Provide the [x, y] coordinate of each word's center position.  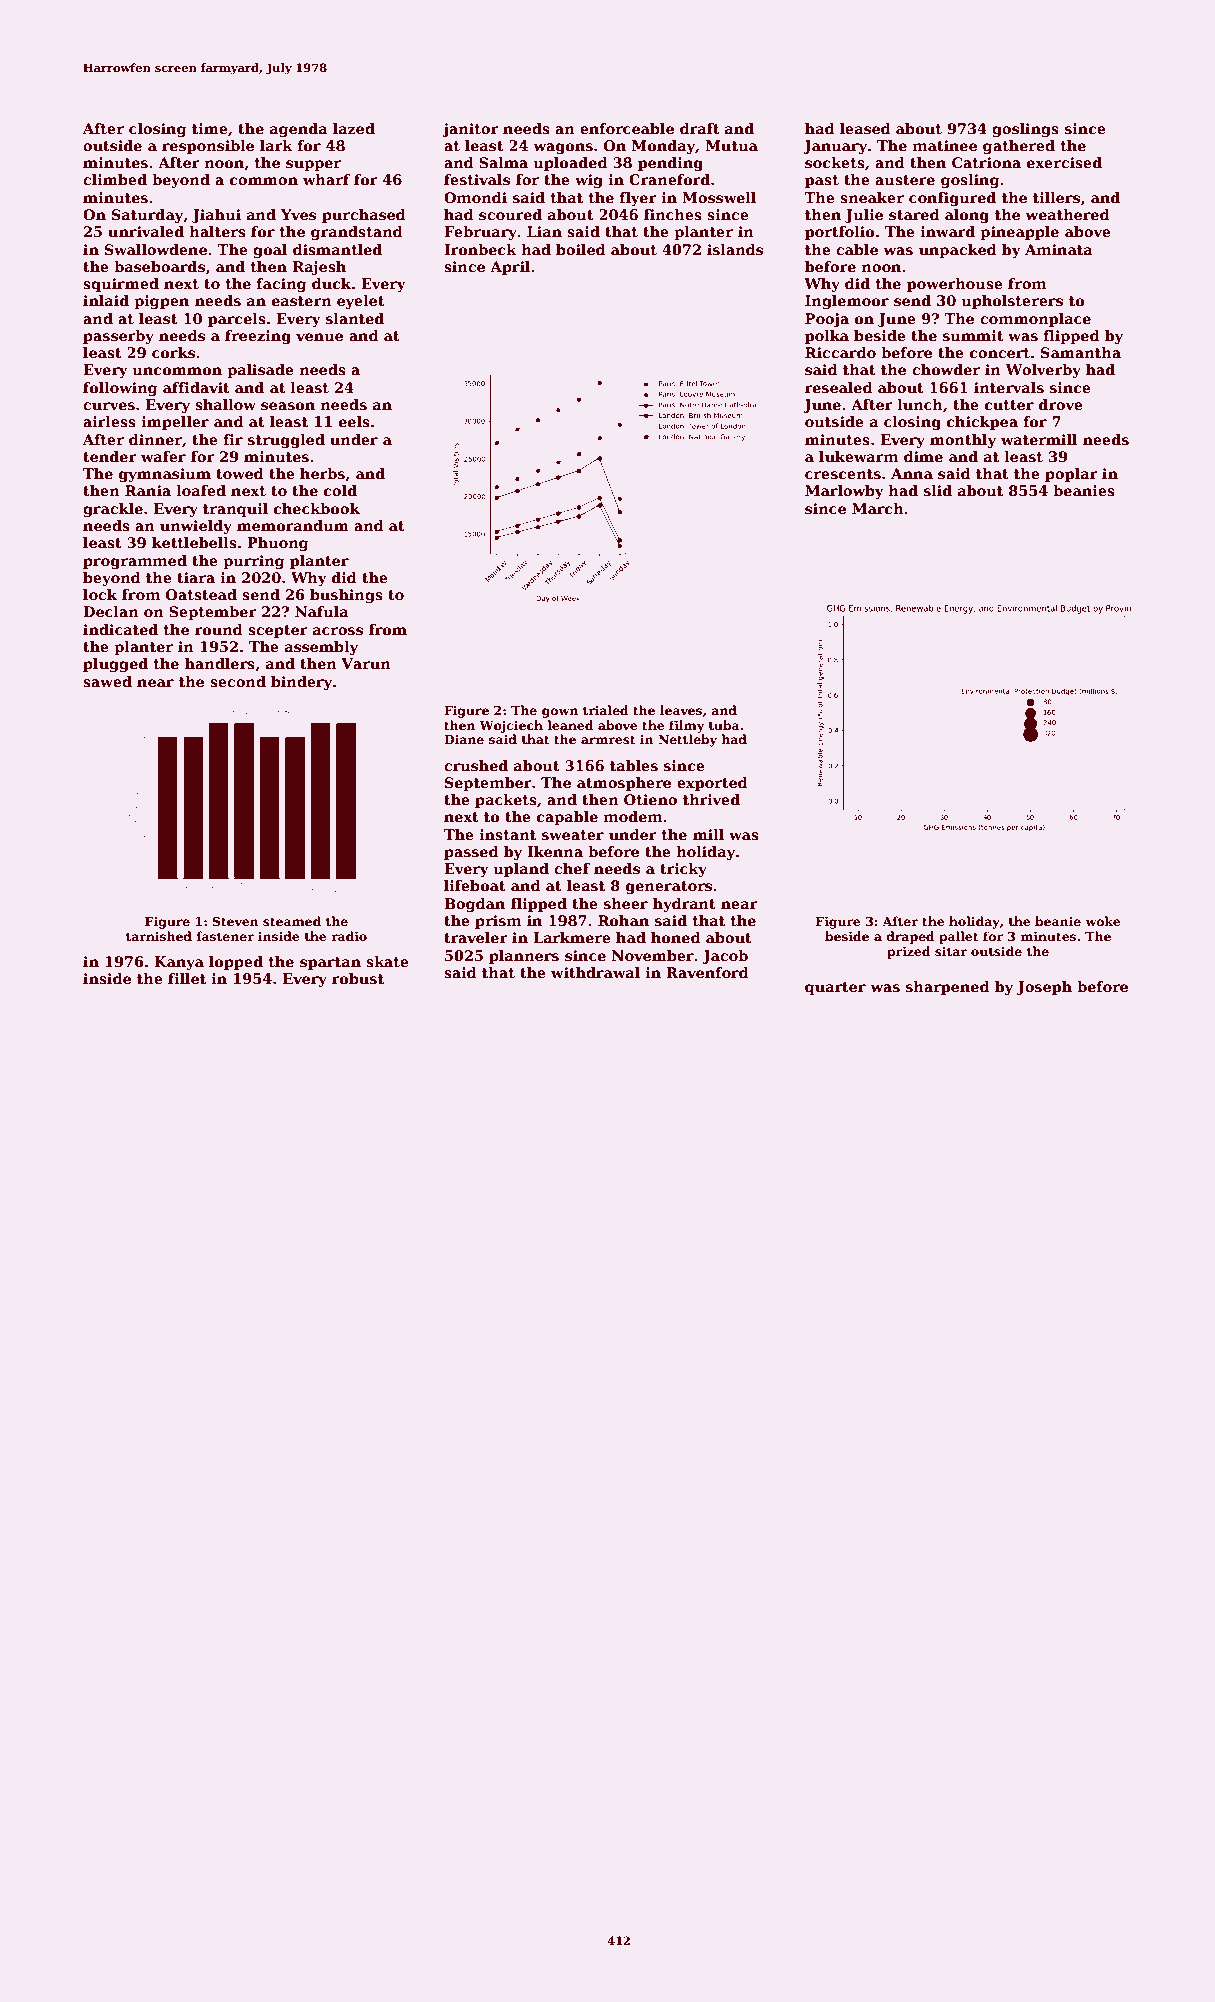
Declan [111, 611]
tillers [1056, 197]
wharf [326, 179]
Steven [235, 921]
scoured [510, 214]
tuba [724, 725]
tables [634, 765]
